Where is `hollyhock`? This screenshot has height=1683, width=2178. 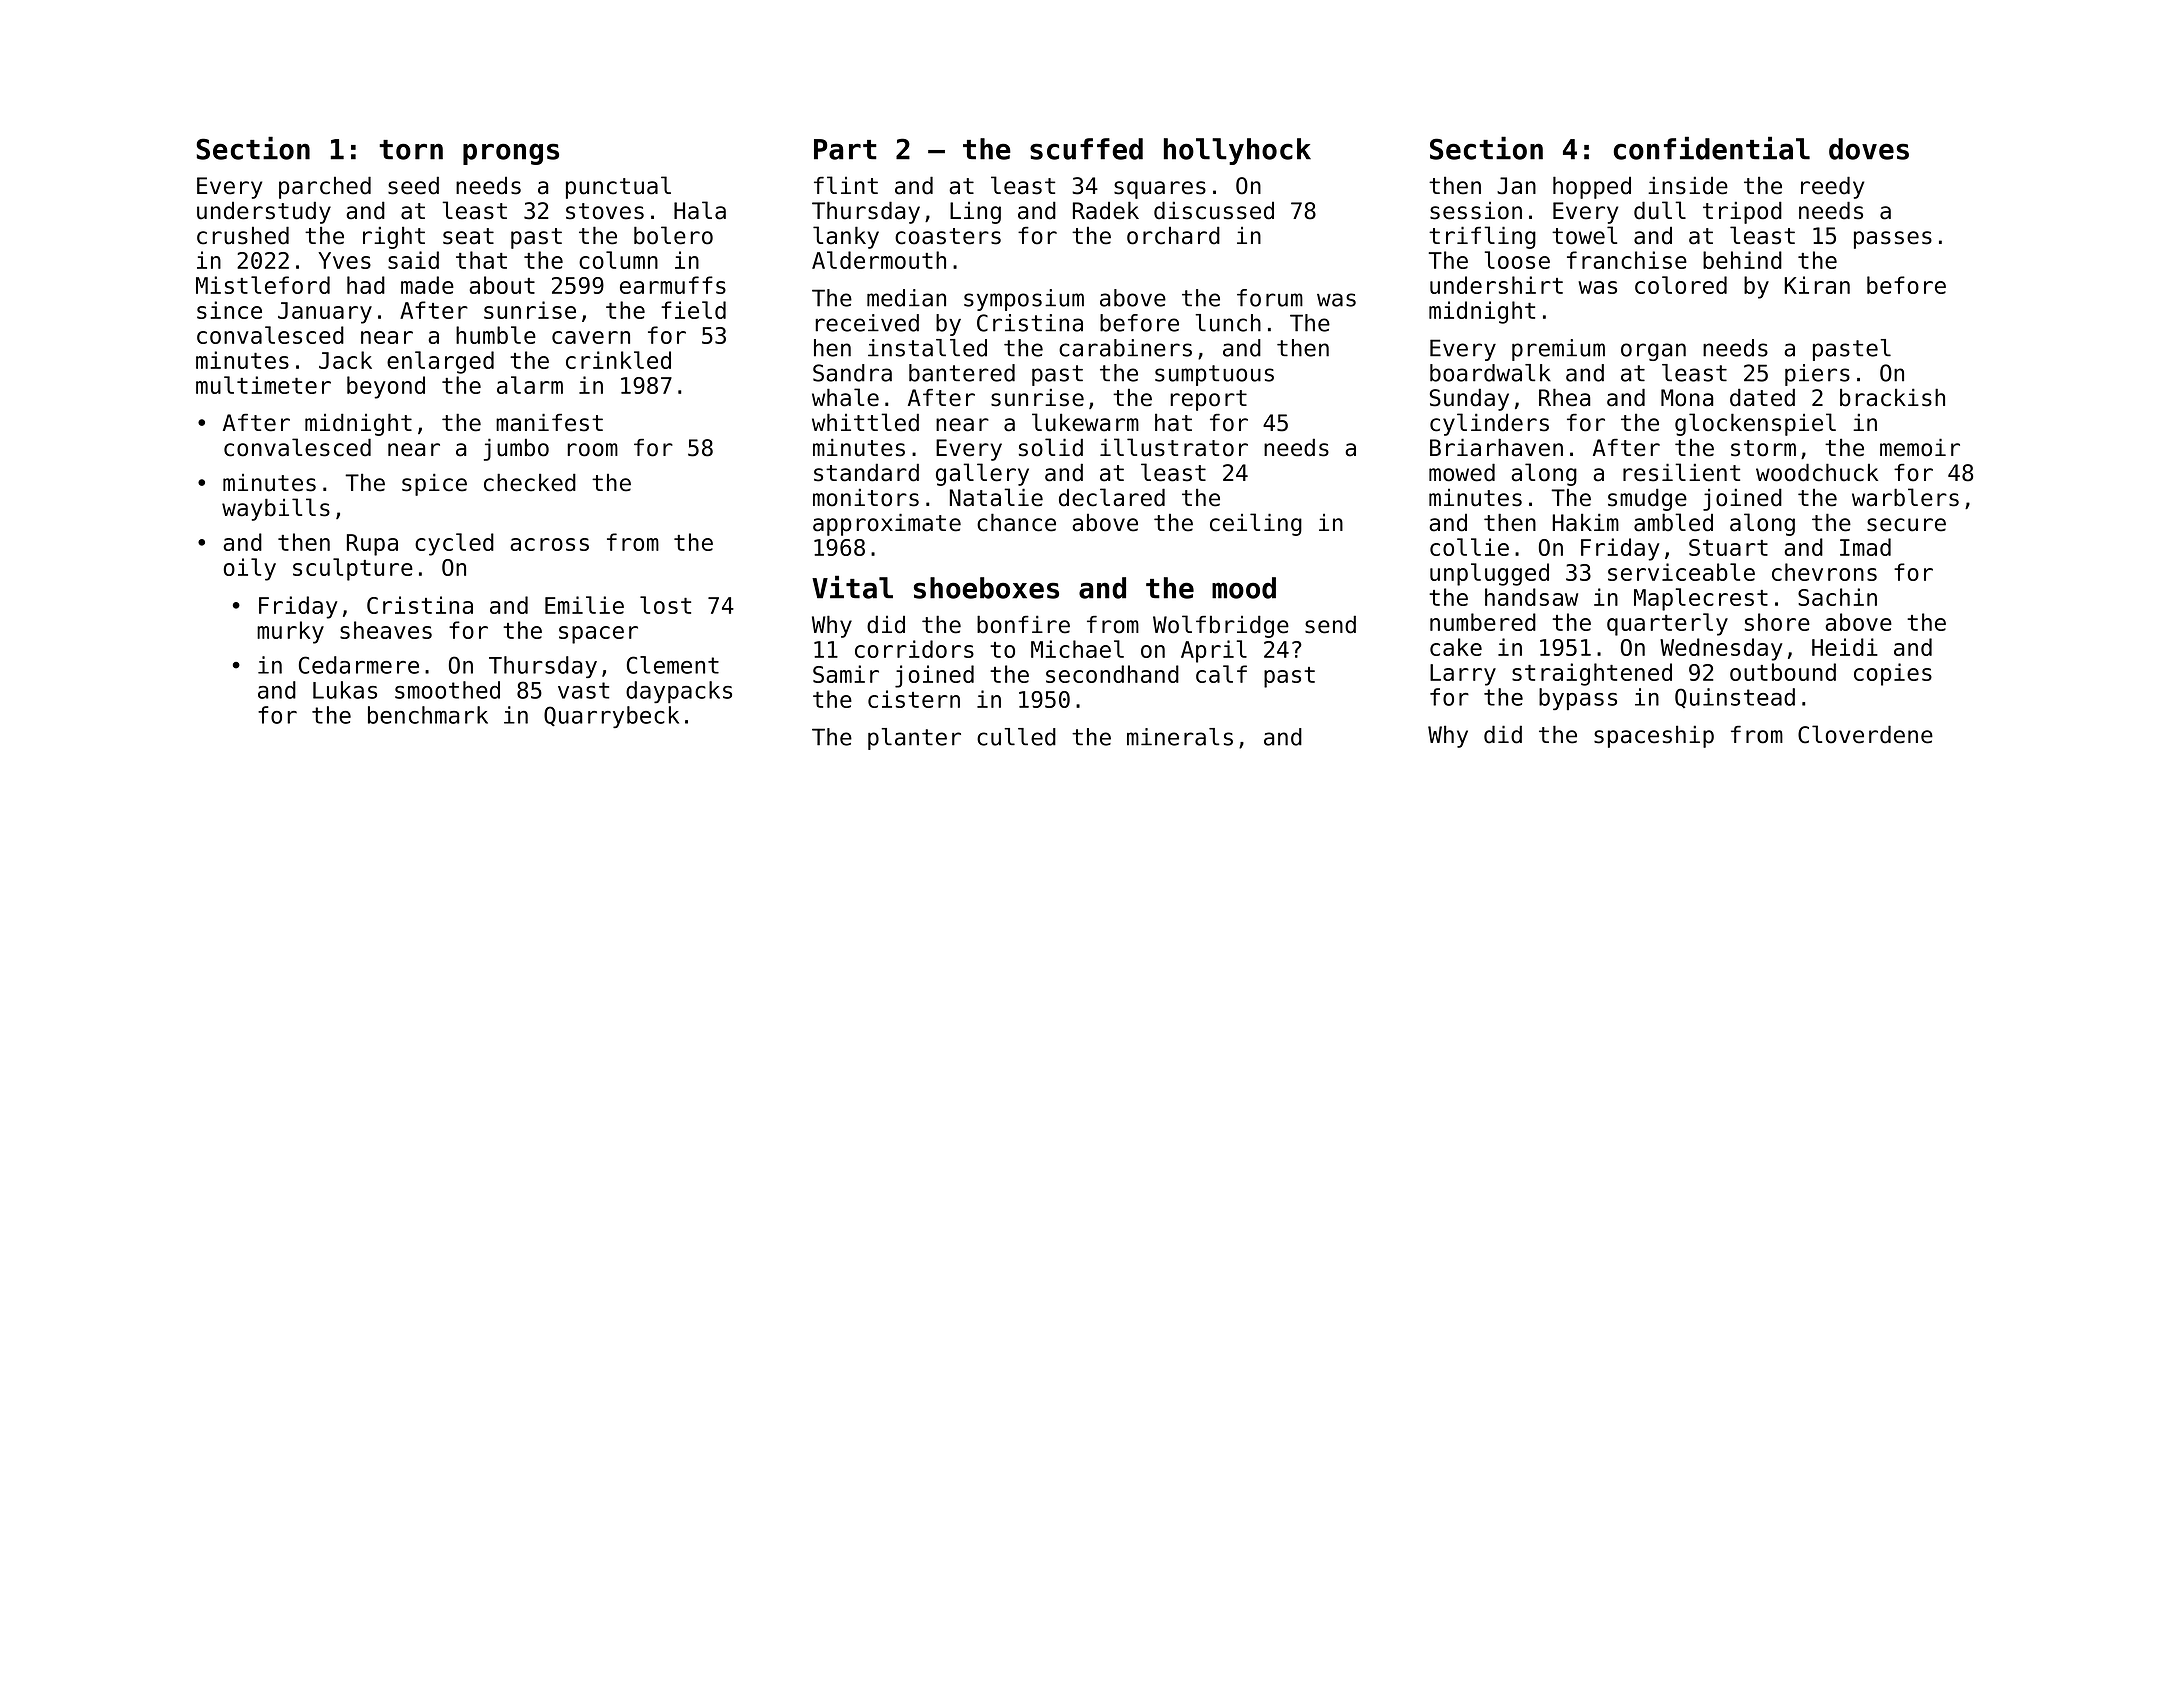
hollyhock is located at coordinates (1237, 151).
